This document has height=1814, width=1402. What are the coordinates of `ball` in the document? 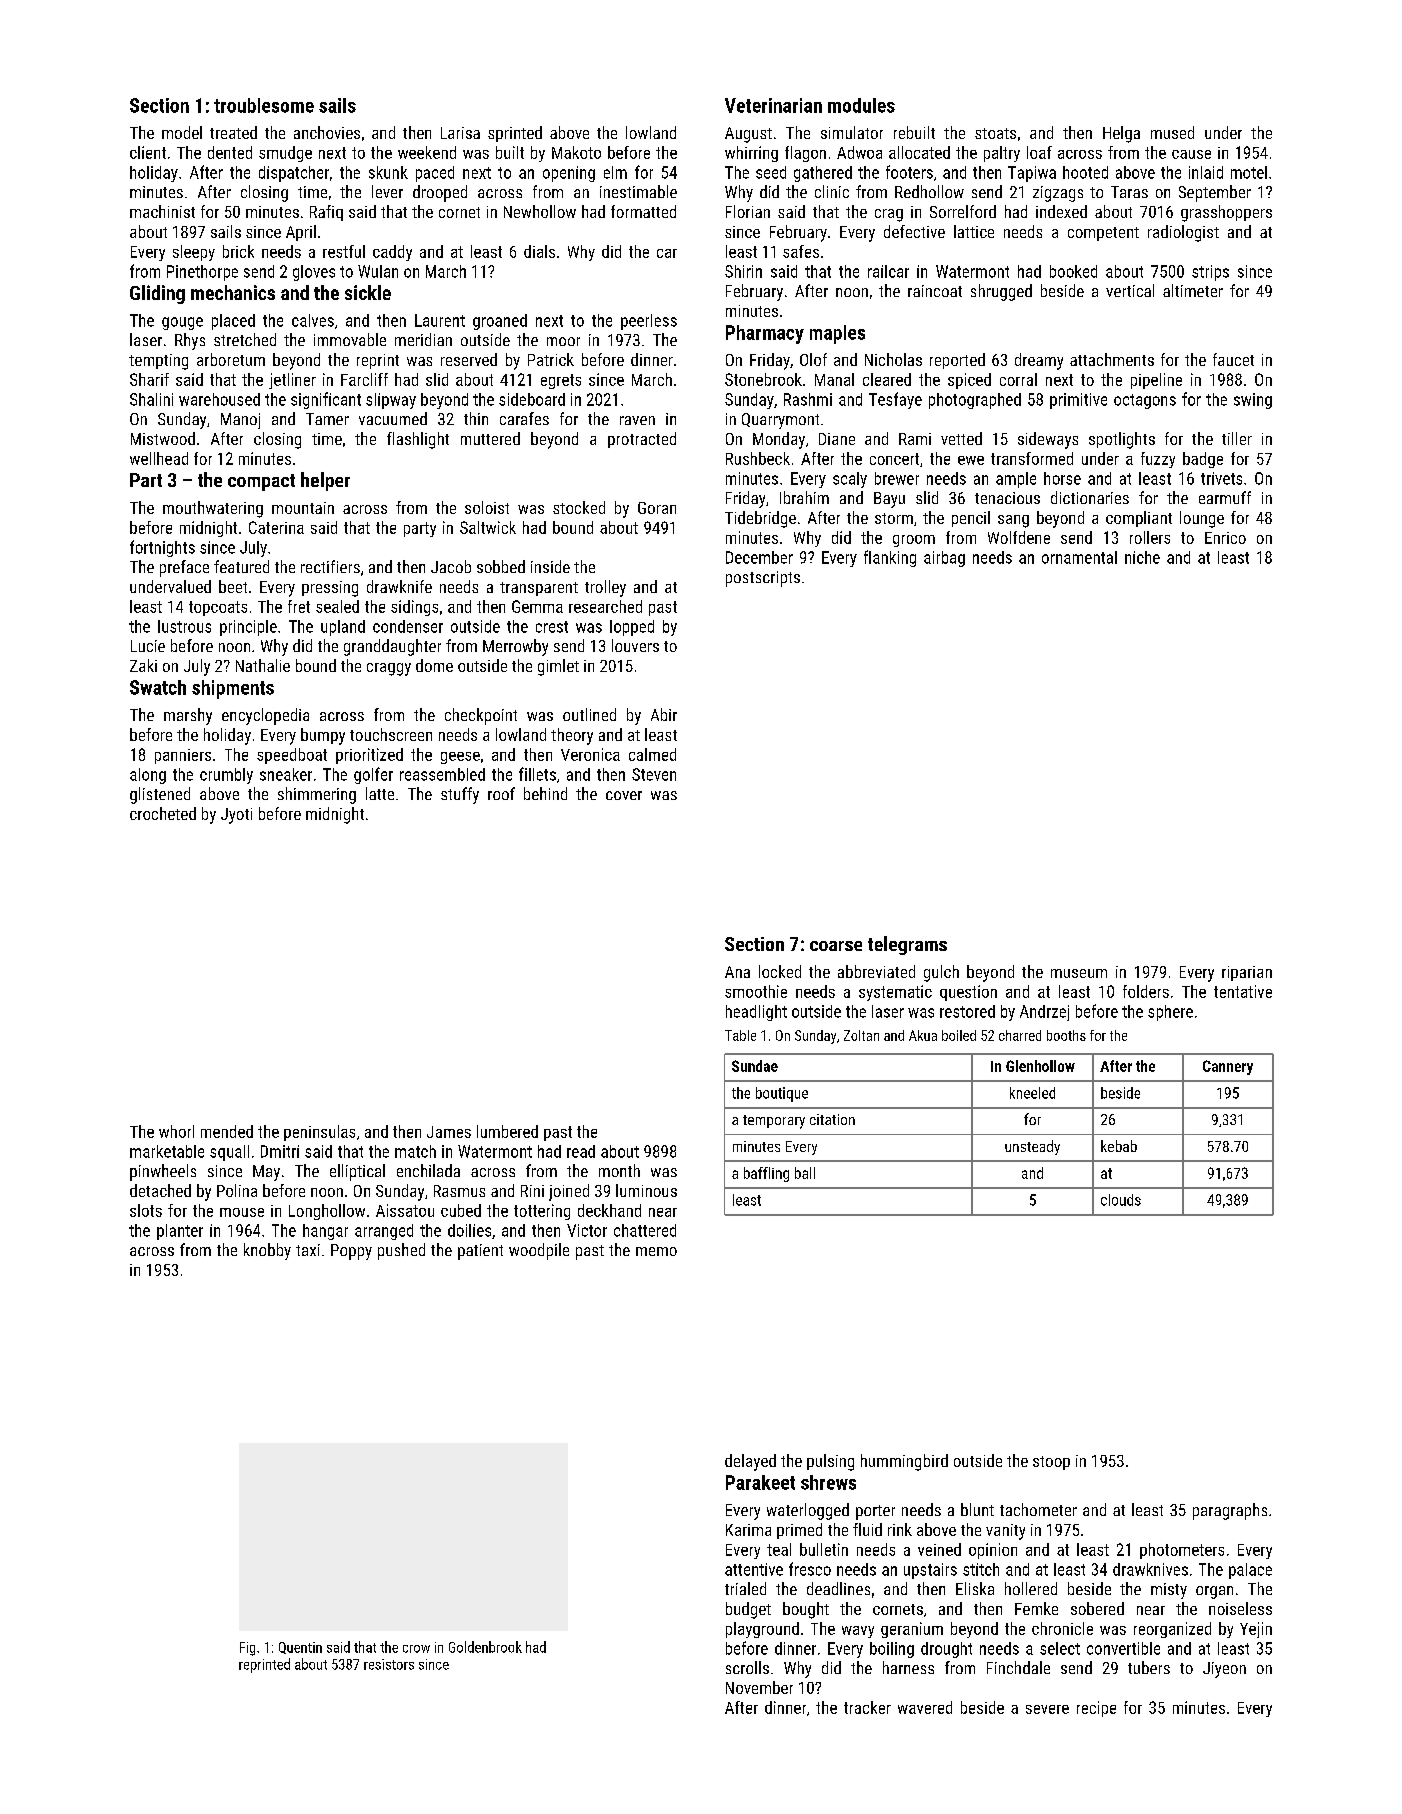 It's located at (805, 1173).
